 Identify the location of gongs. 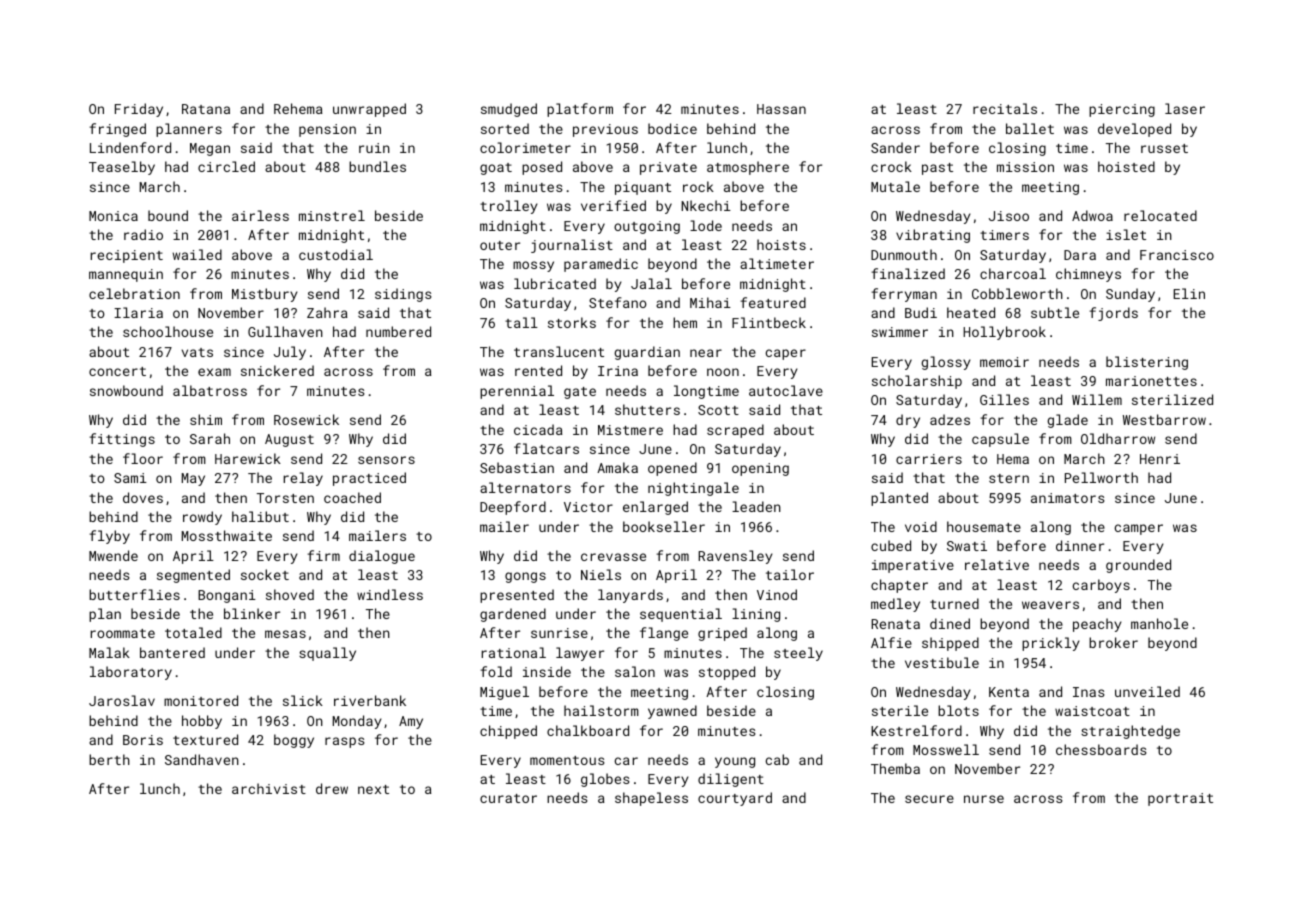
(525, 577).
